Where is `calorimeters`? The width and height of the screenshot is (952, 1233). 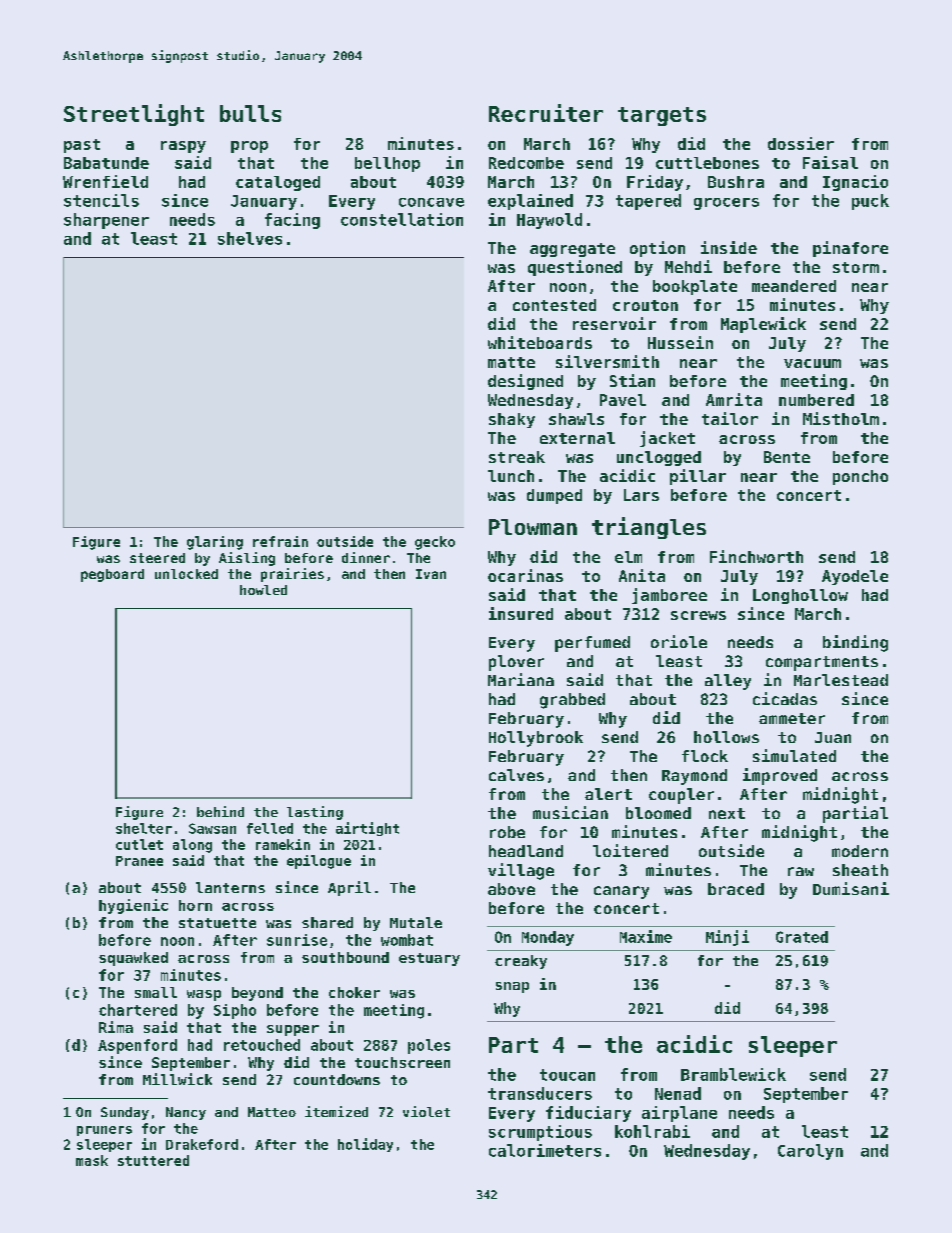
calorimeters is located at coordinates (545, 1150).
